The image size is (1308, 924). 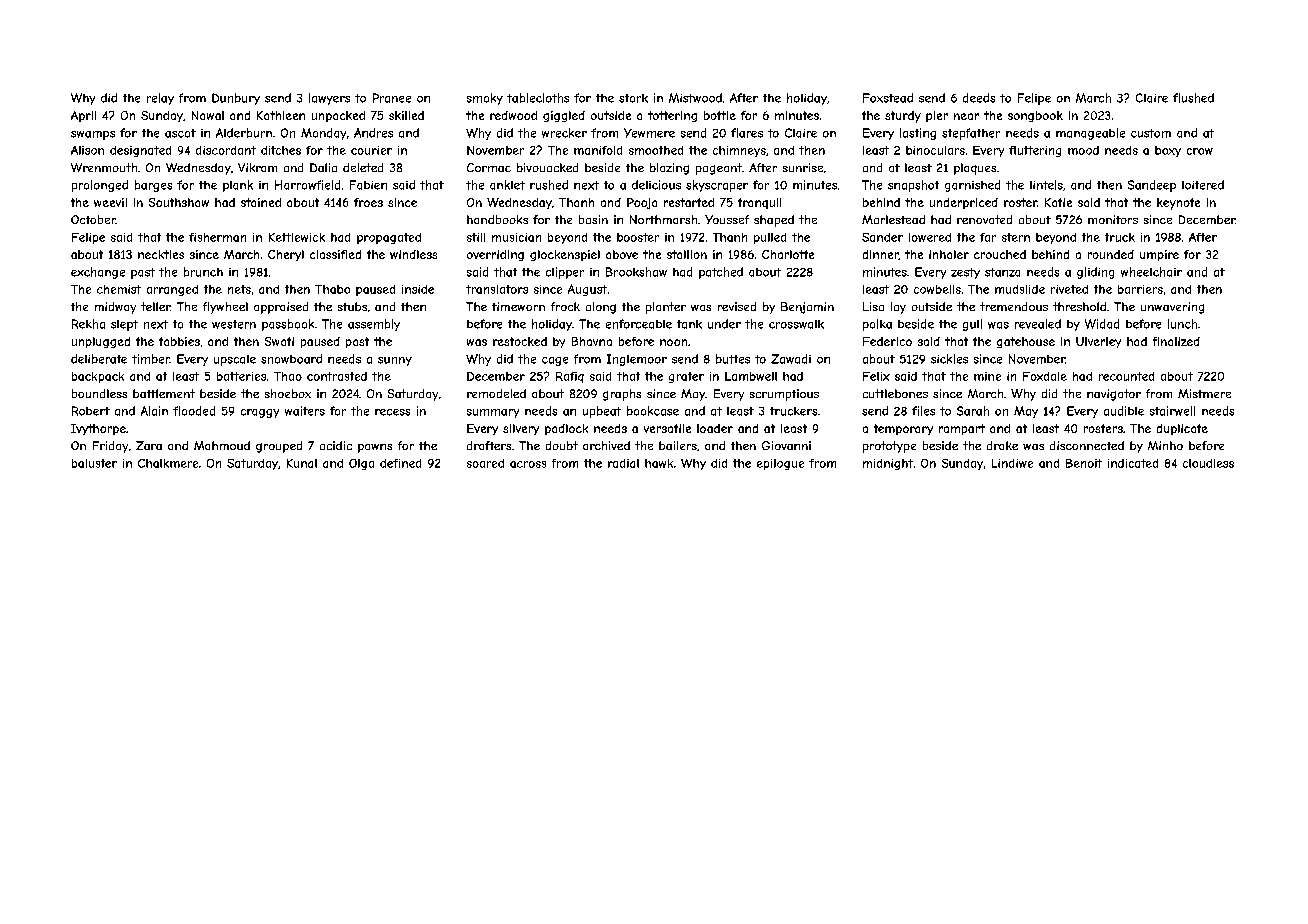 What do you see at coordinates (1038, 324) in the page?
I see `revealed` at bounding box center [1038, 324].
